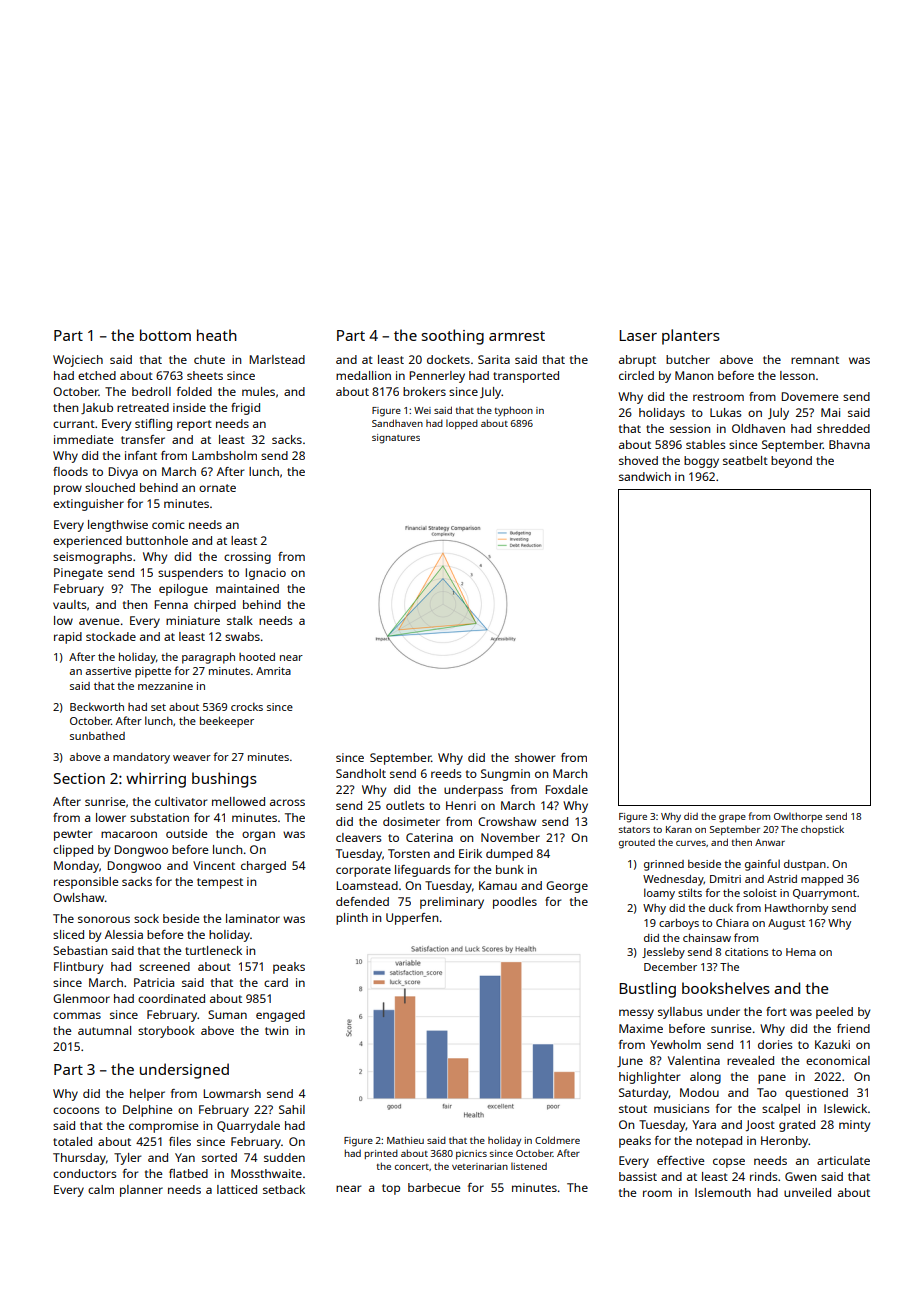 This screenshot has height=1308, width=924. What do you see at coordinates (462, 424) in the screenshot?
I see `lopped` at bounding box center [462, 424].
